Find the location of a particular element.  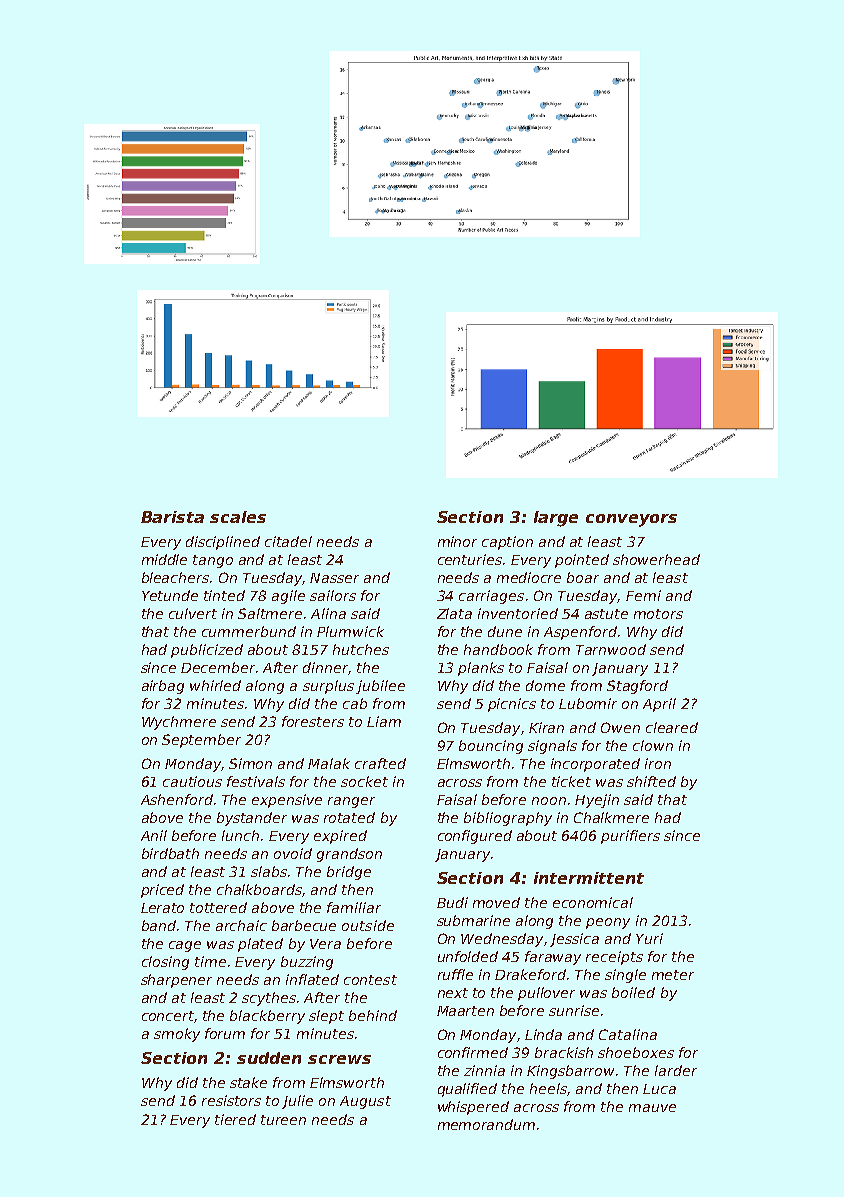

scales is located at coordinates (238, 517).
